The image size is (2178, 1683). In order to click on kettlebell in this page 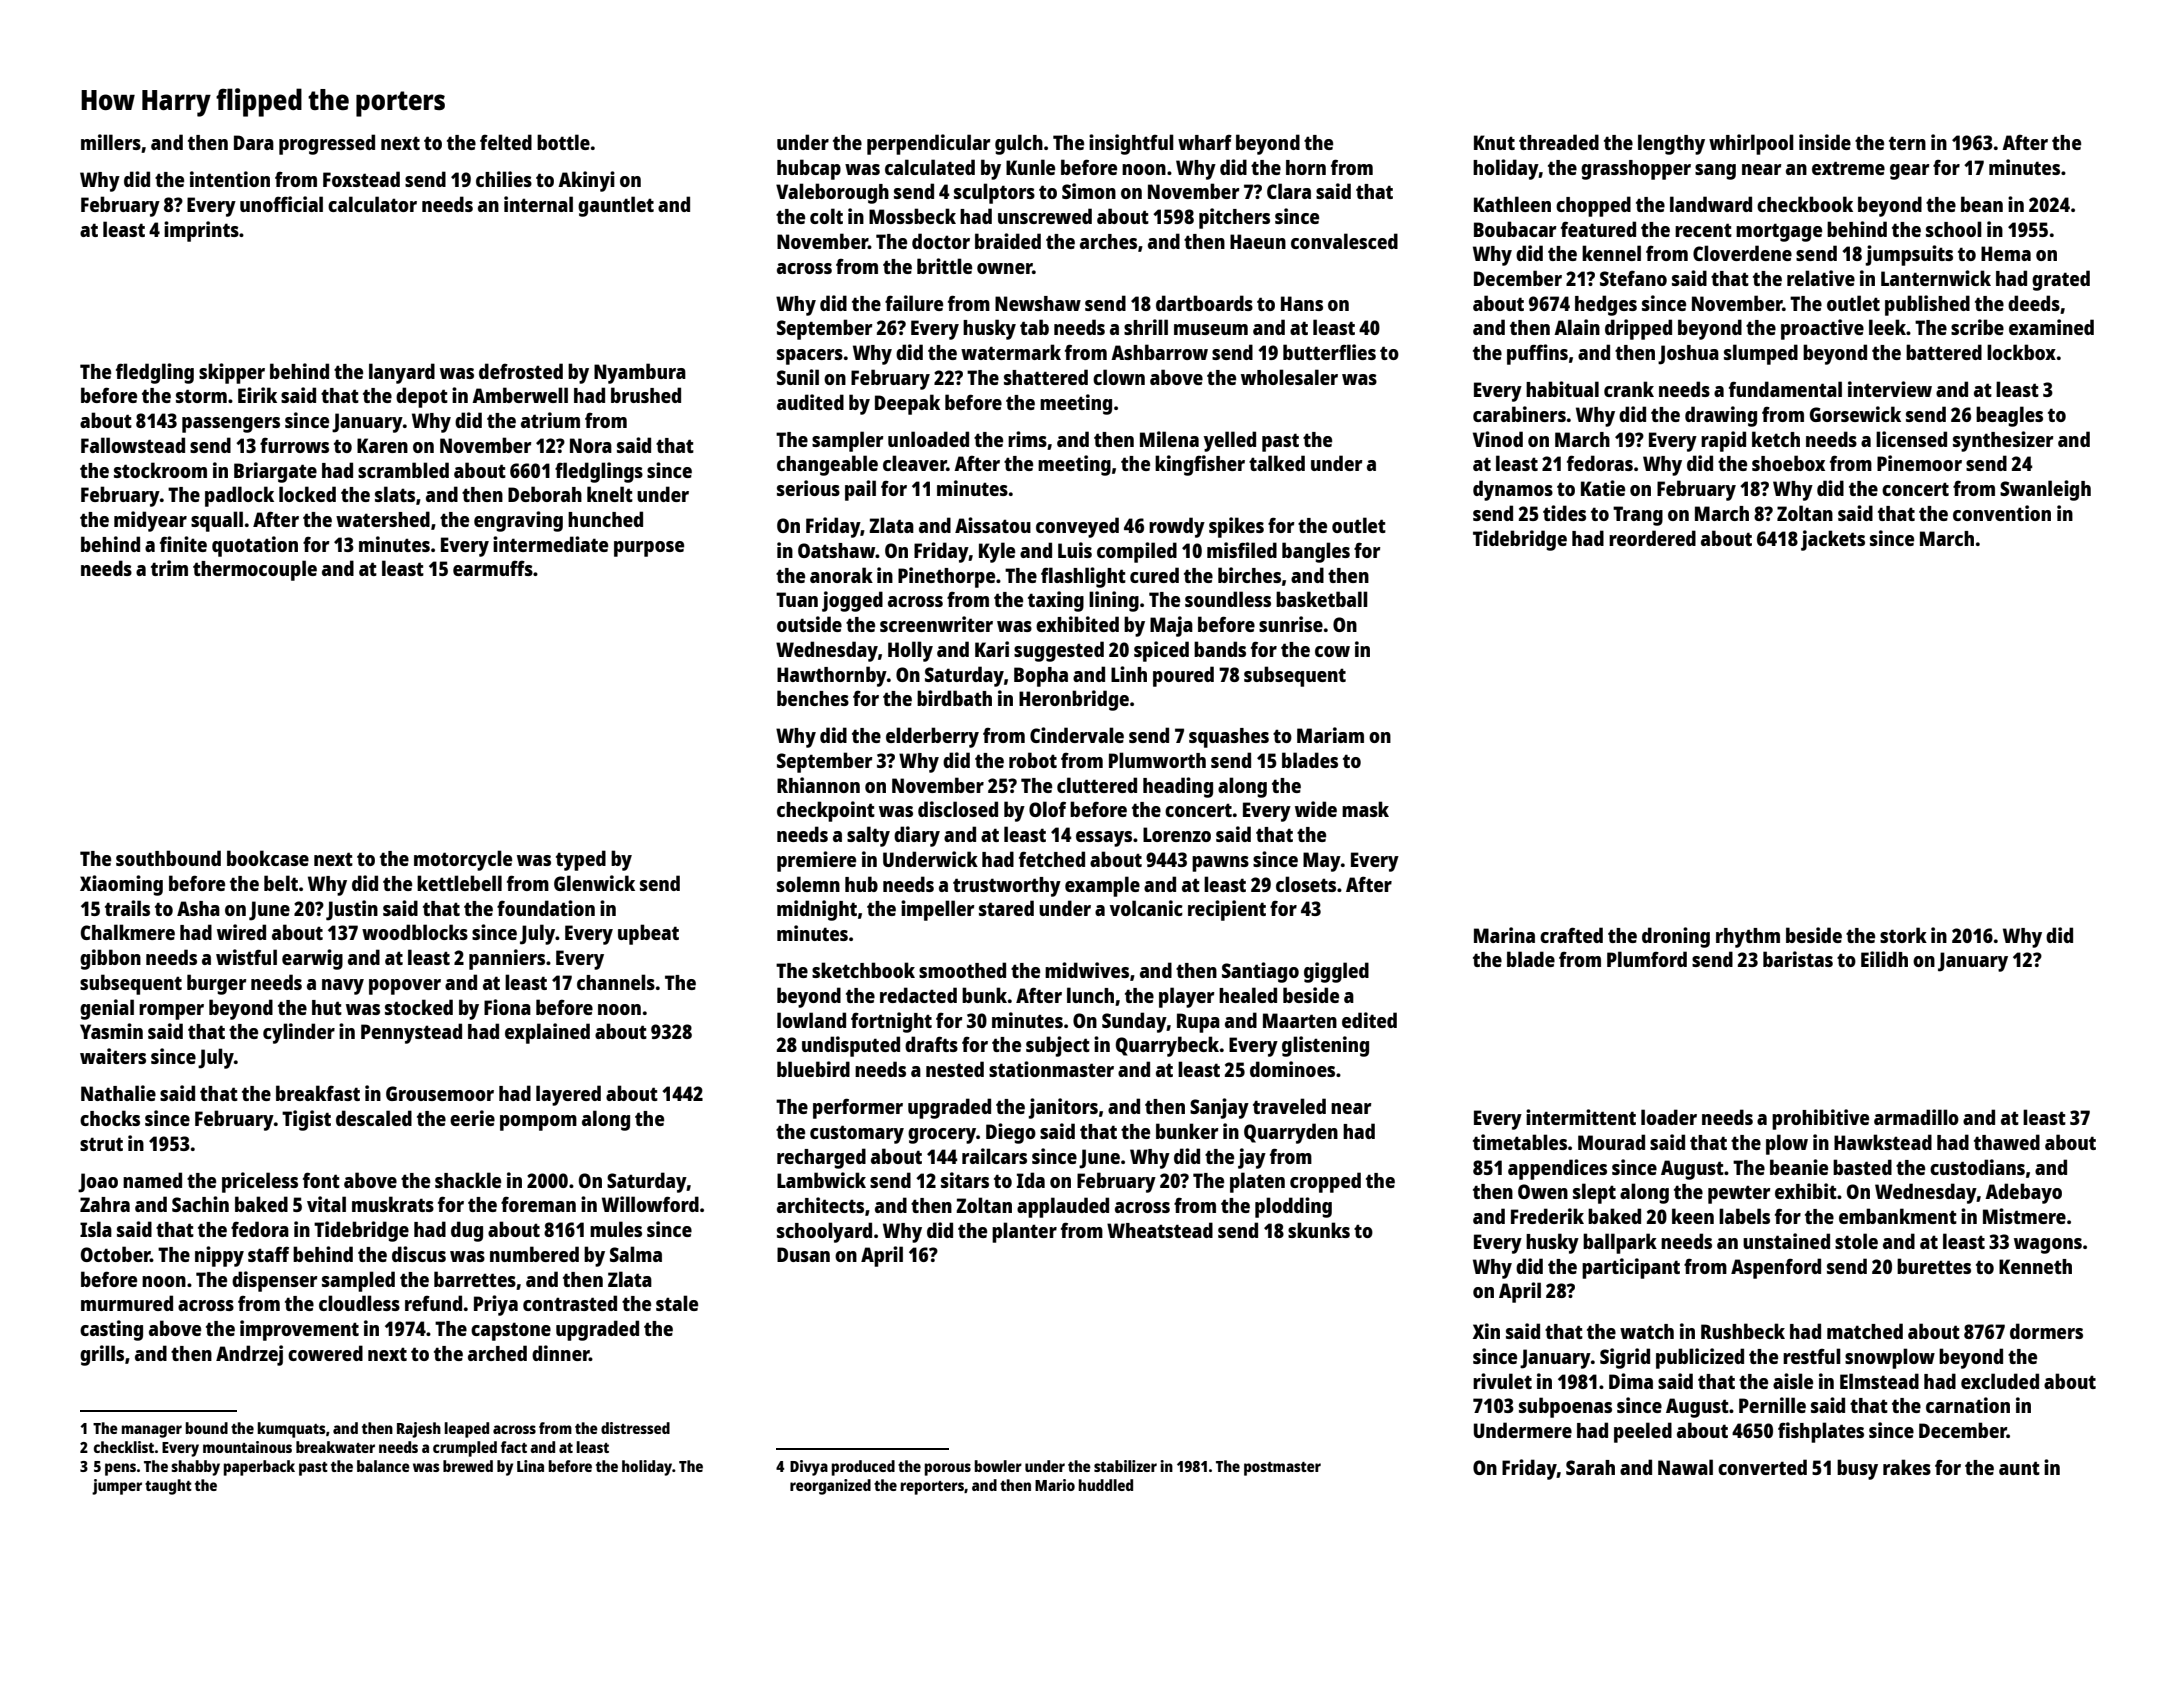, I will do `click(459, 883)`.
